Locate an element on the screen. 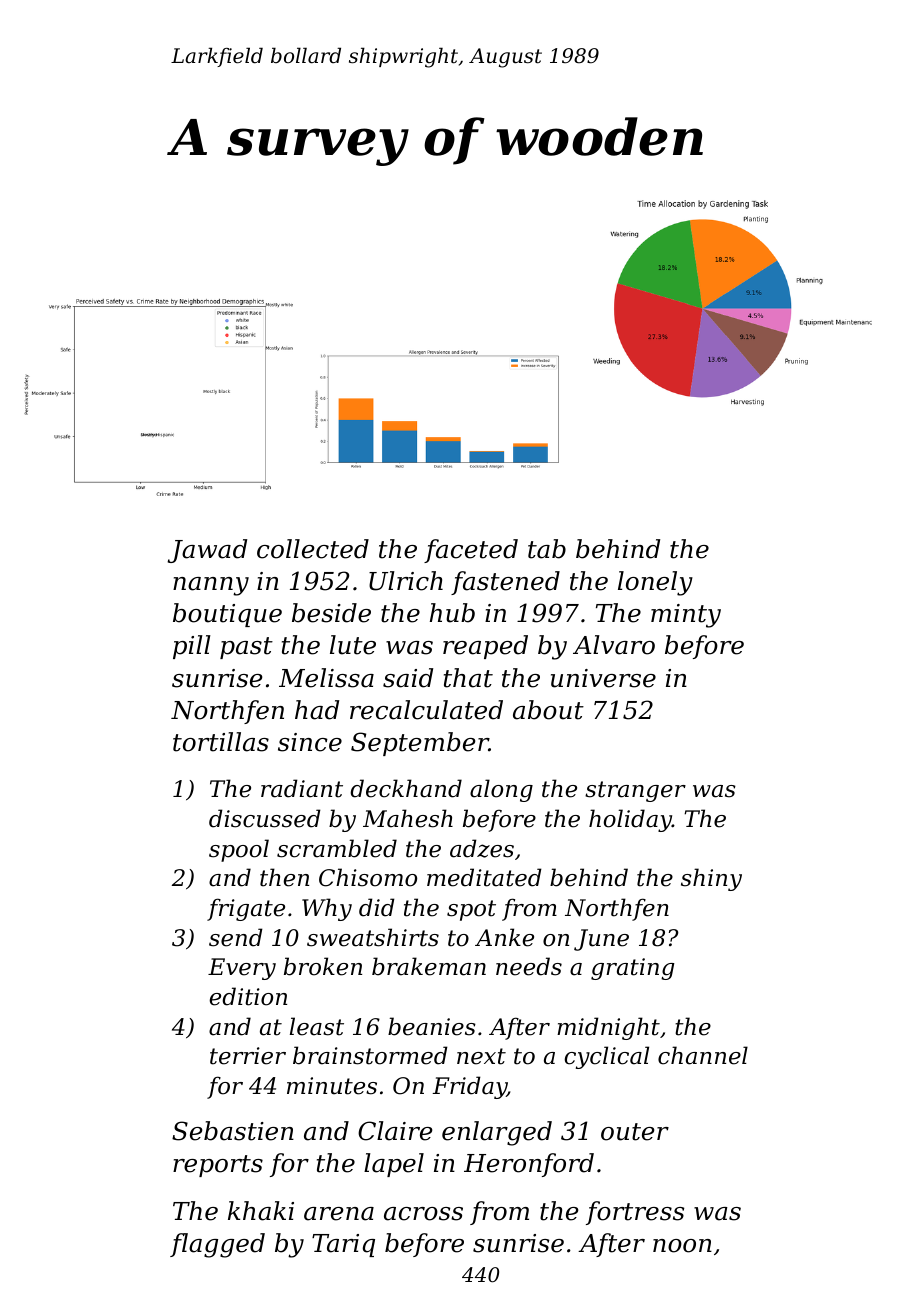 The height and width of the screenshot is (1311, 924). Tariq is located at coordinates (343, 1245).
